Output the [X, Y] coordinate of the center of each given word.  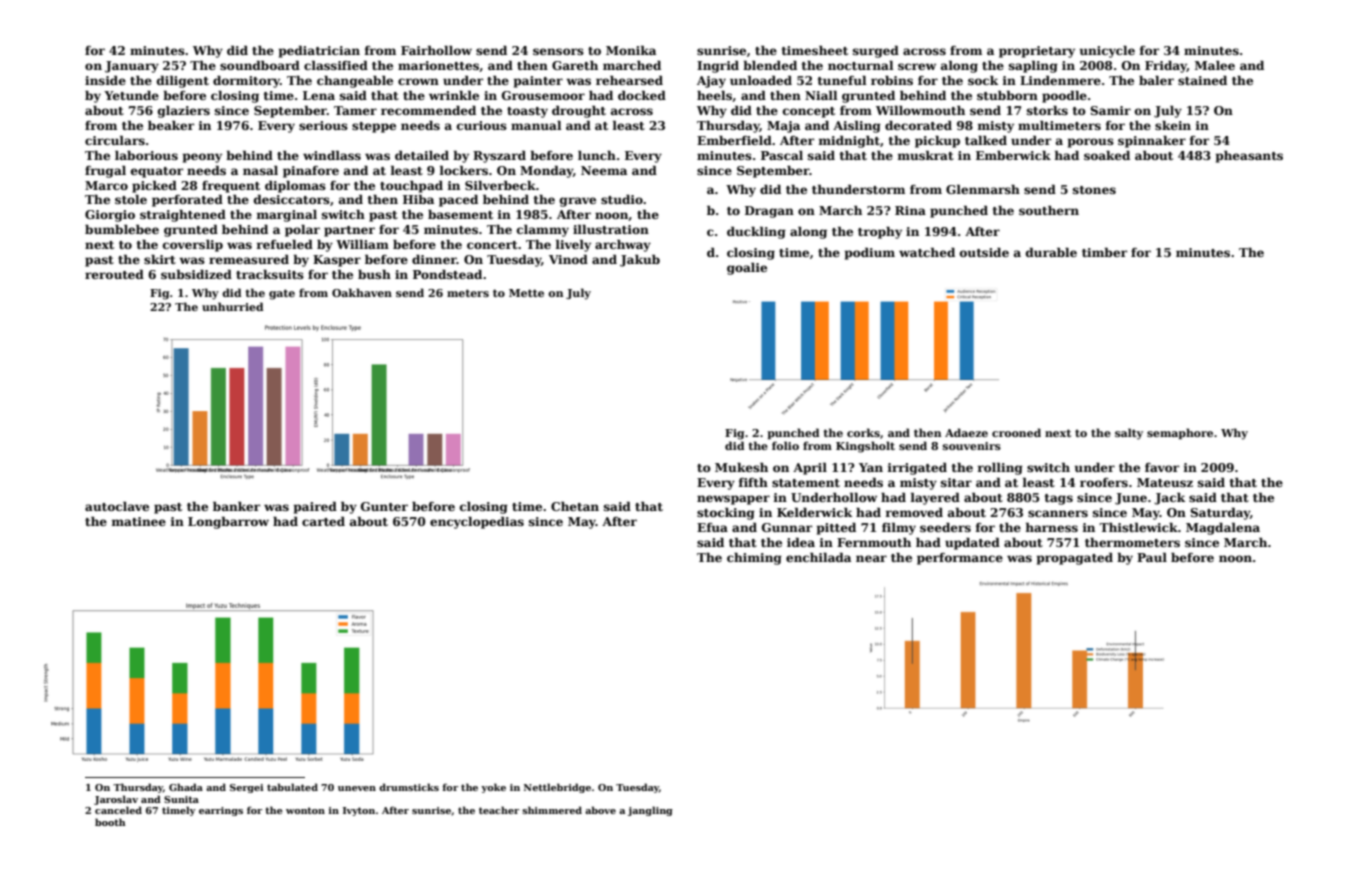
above [600, 810]
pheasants [1249, 156]
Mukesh [741, 467]
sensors [558, 51]
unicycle [1107, 52]
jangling [650, 811]
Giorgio [110, 216]
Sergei [247, 788]
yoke [493, 788]
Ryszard [499, 156]
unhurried [233, 306]
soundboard [260, 65]
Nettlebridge [557, 788]
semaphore [1180, 433]
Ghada [186, 787]
